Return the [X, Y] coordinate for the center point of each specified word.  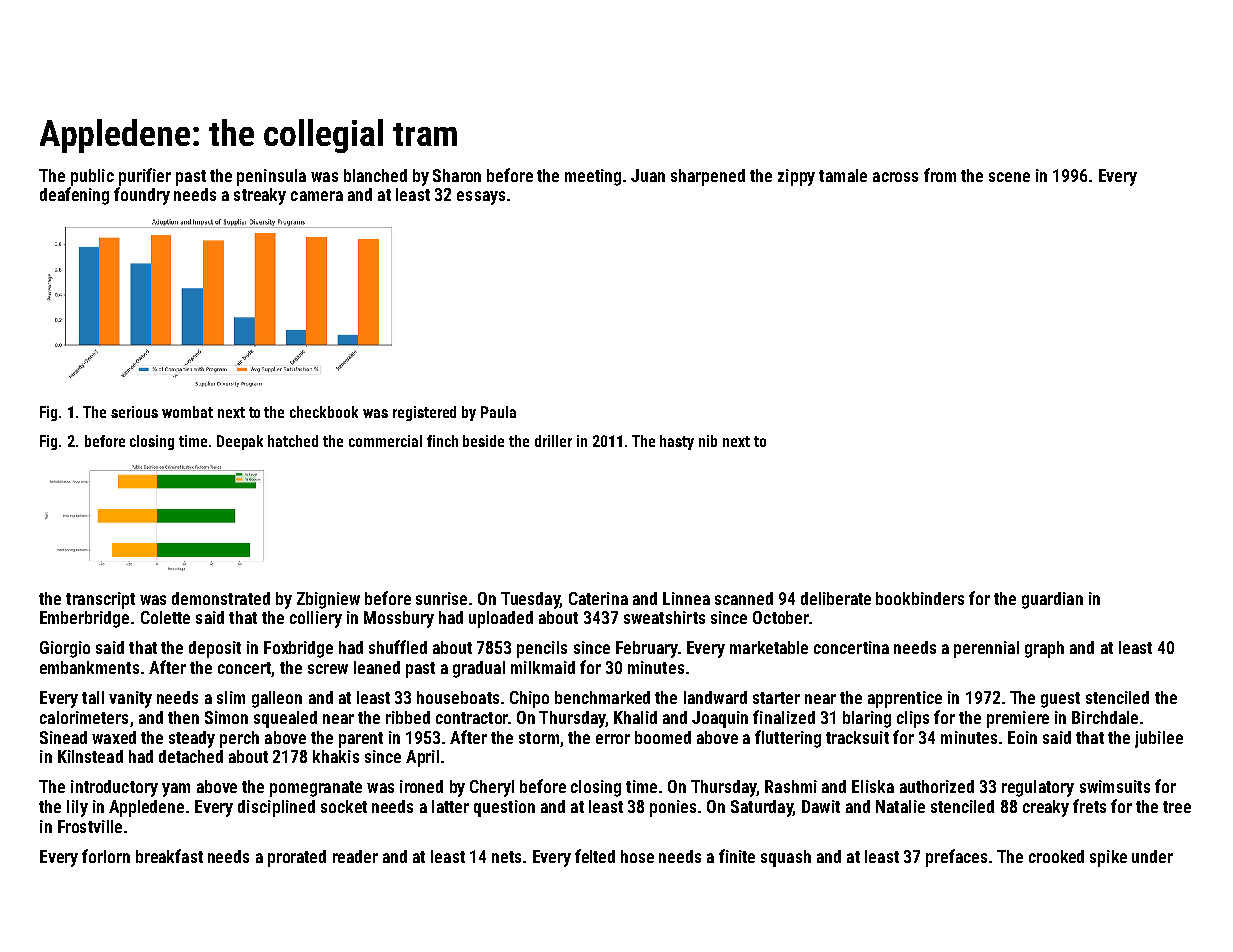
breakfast [169, 856]
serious [134, 412]
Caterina [598, 598]
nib [708, 441]
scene [1009, 177]
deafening [74, 196]
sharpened [708, 177]
